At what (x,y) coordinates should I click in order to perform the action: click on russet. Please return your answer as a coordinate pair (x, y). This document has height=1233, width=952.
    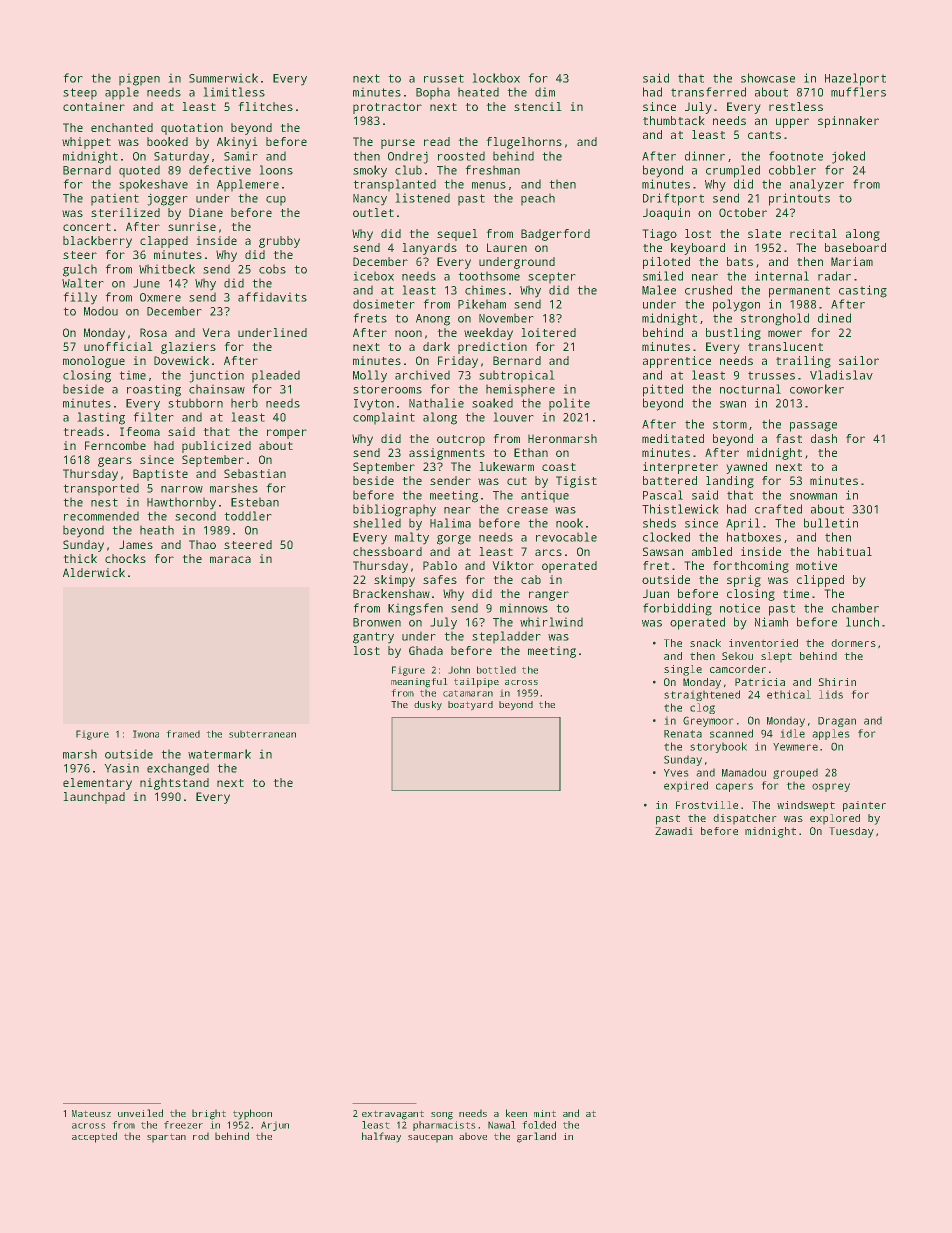
    Looking at the image, I should click on (444, 78).
